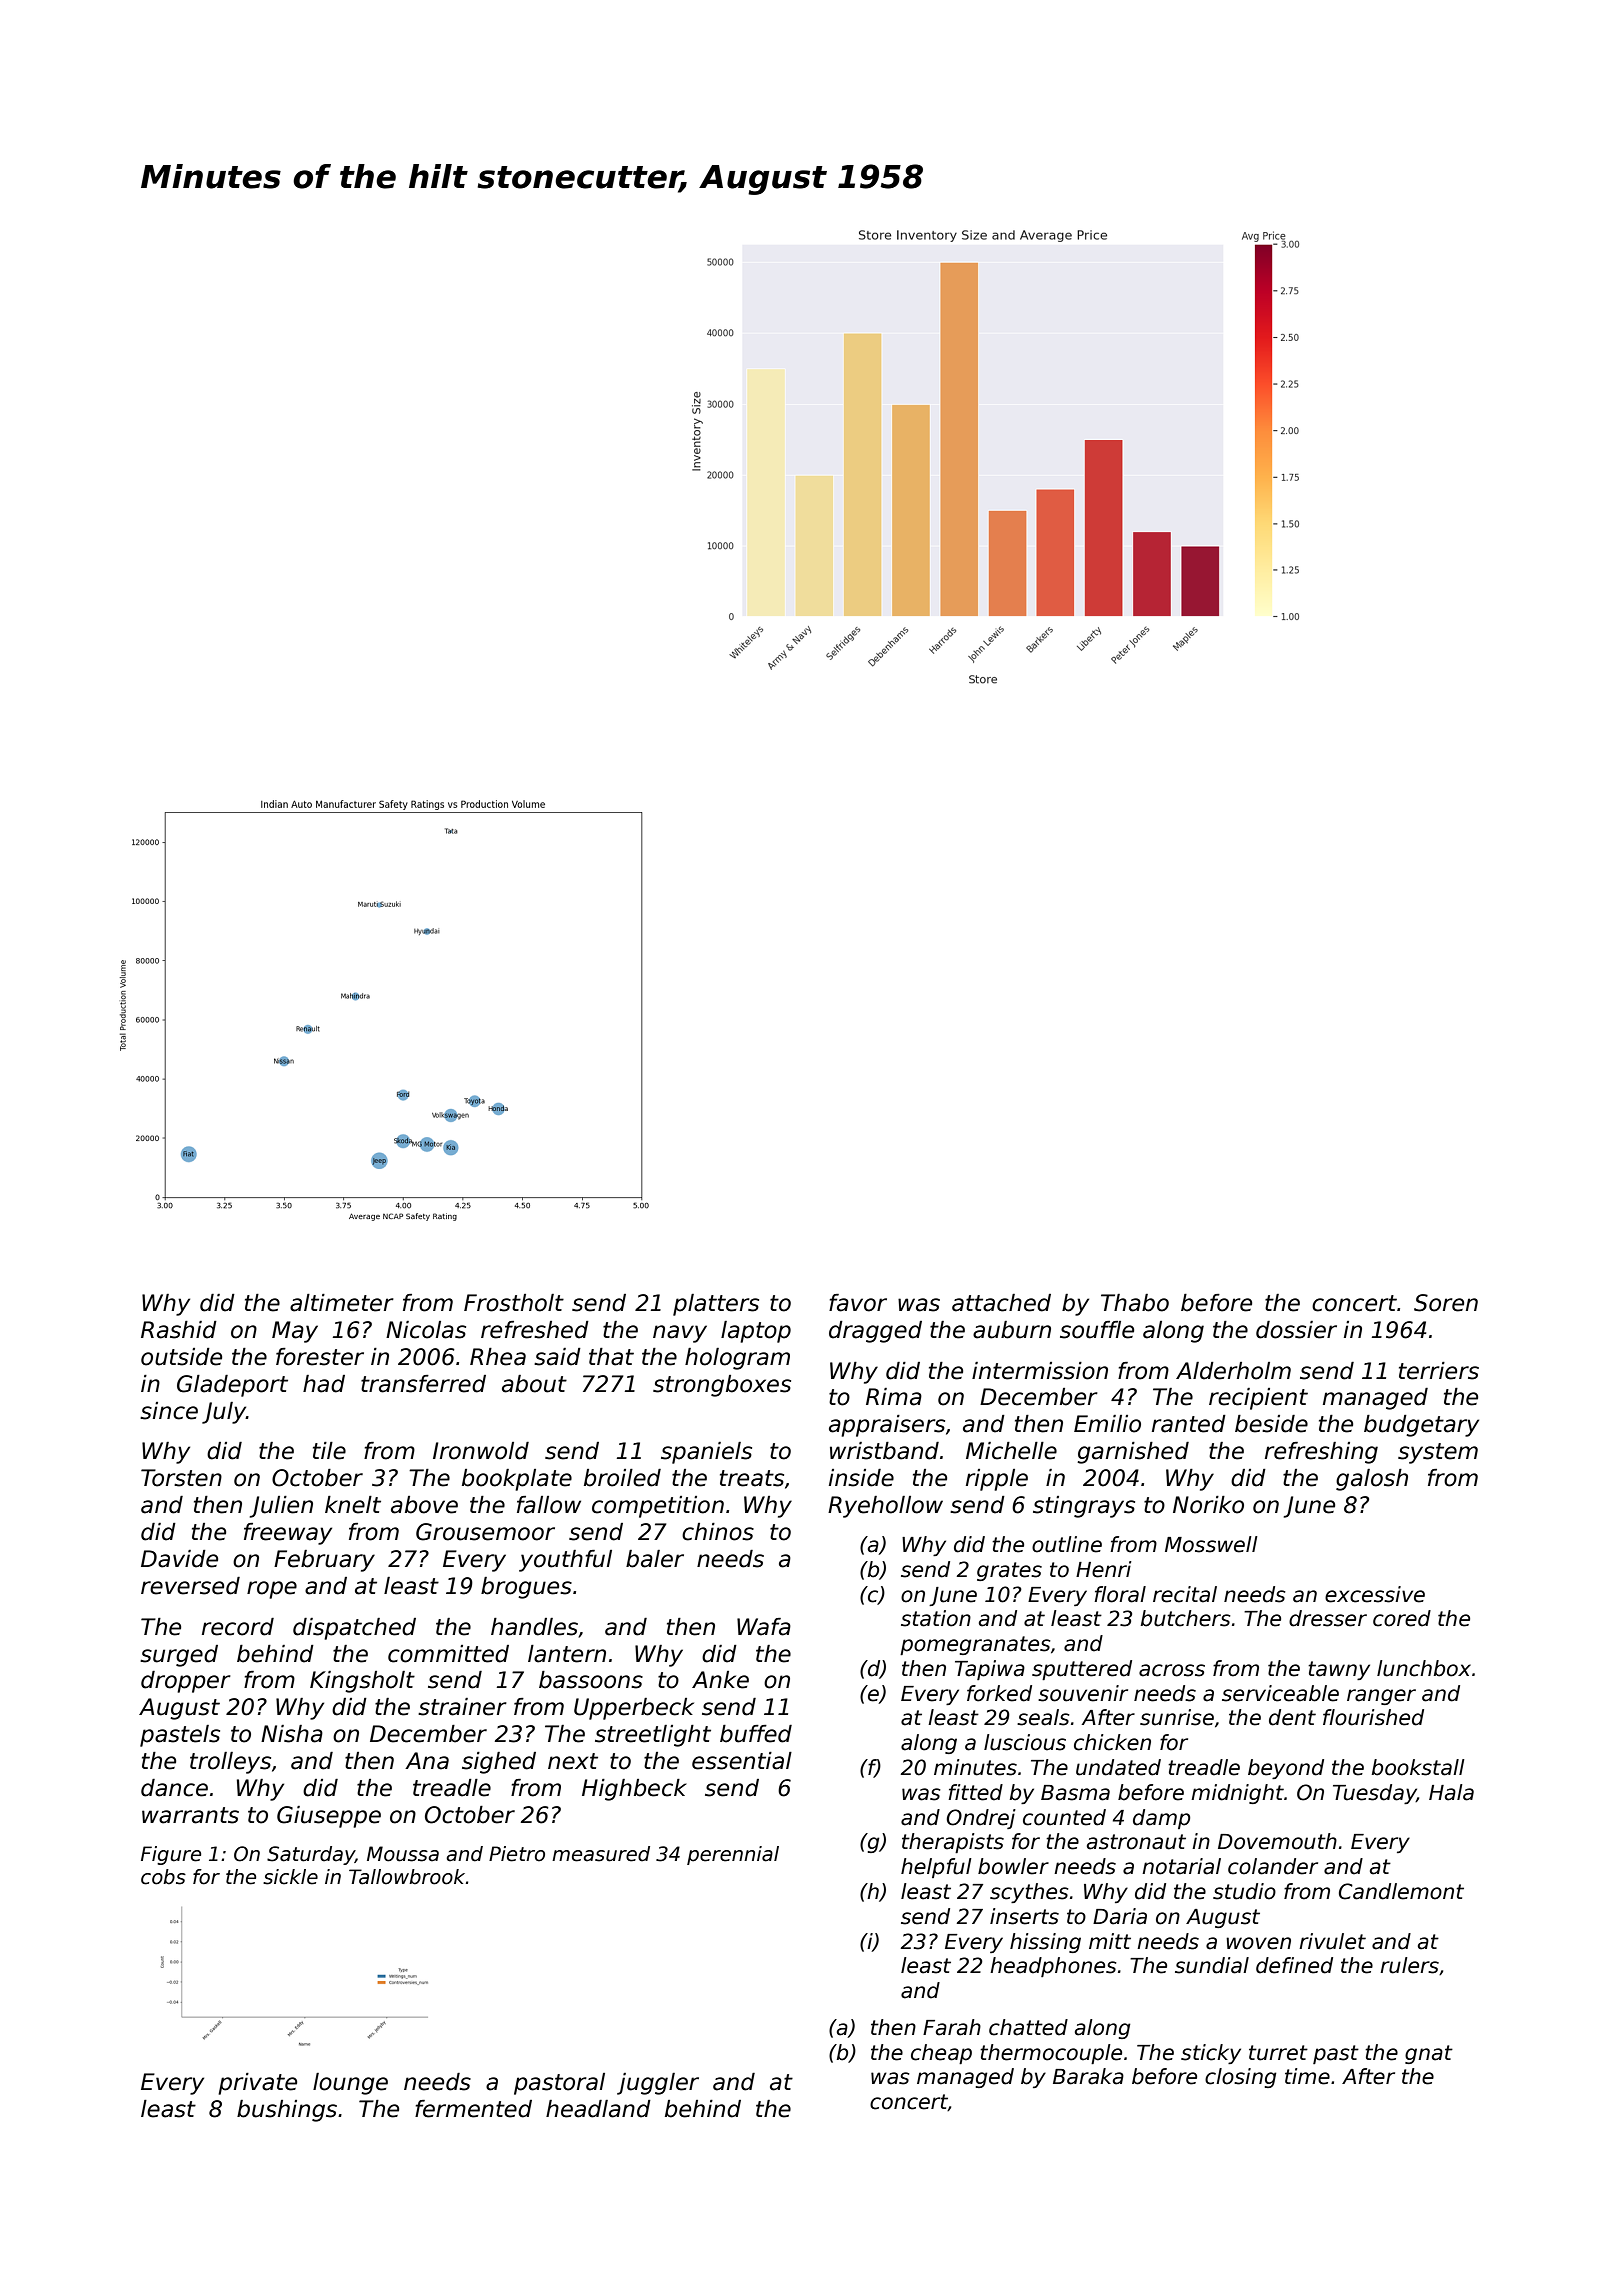 This page has height=2292, width=1620. What do you see at coordinates (1332, 1941) in the page?
I see `rivulet` at bounding box center [1332, 1941].
